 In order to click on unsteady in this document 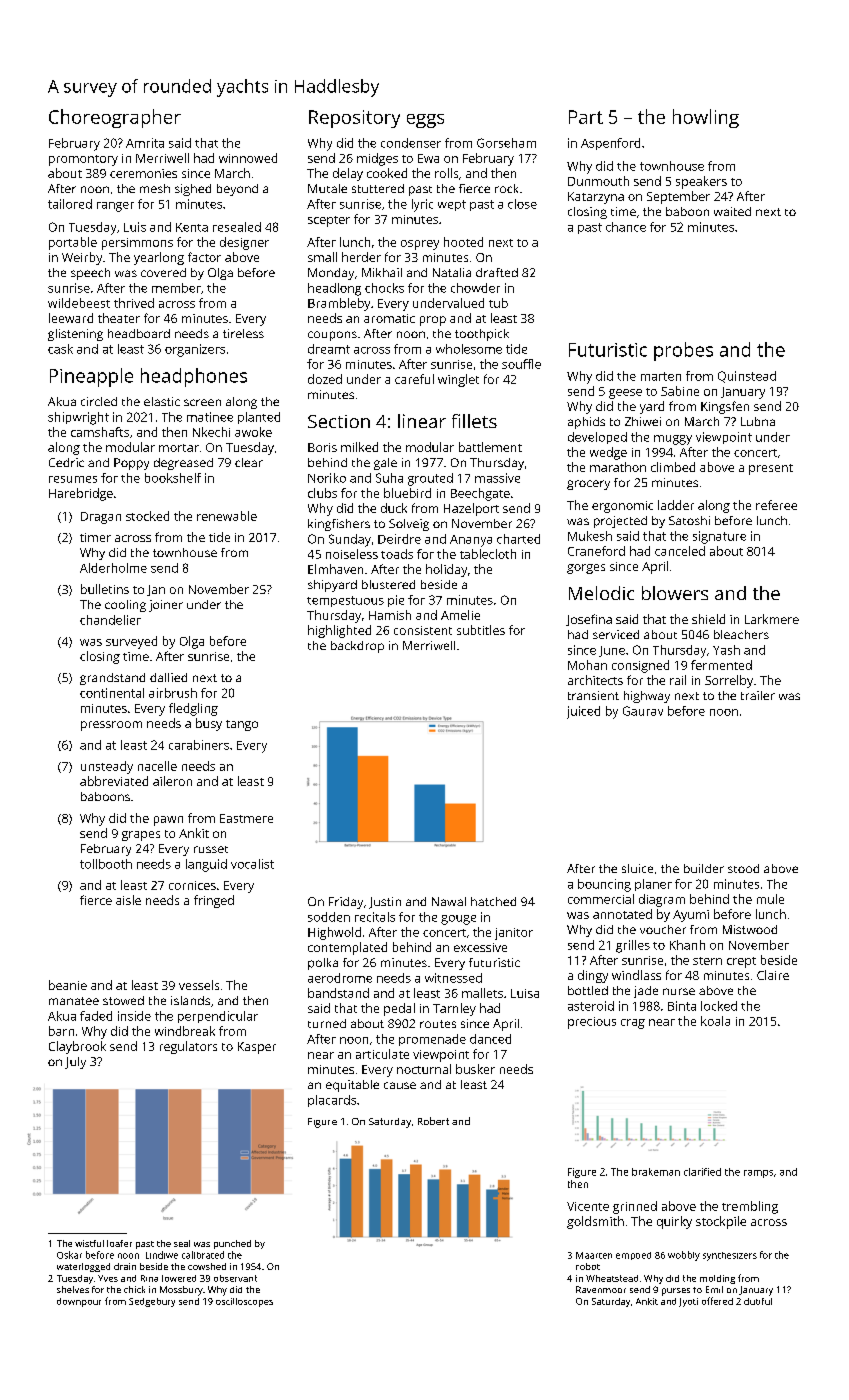, I will do `click(107, 767)`.
